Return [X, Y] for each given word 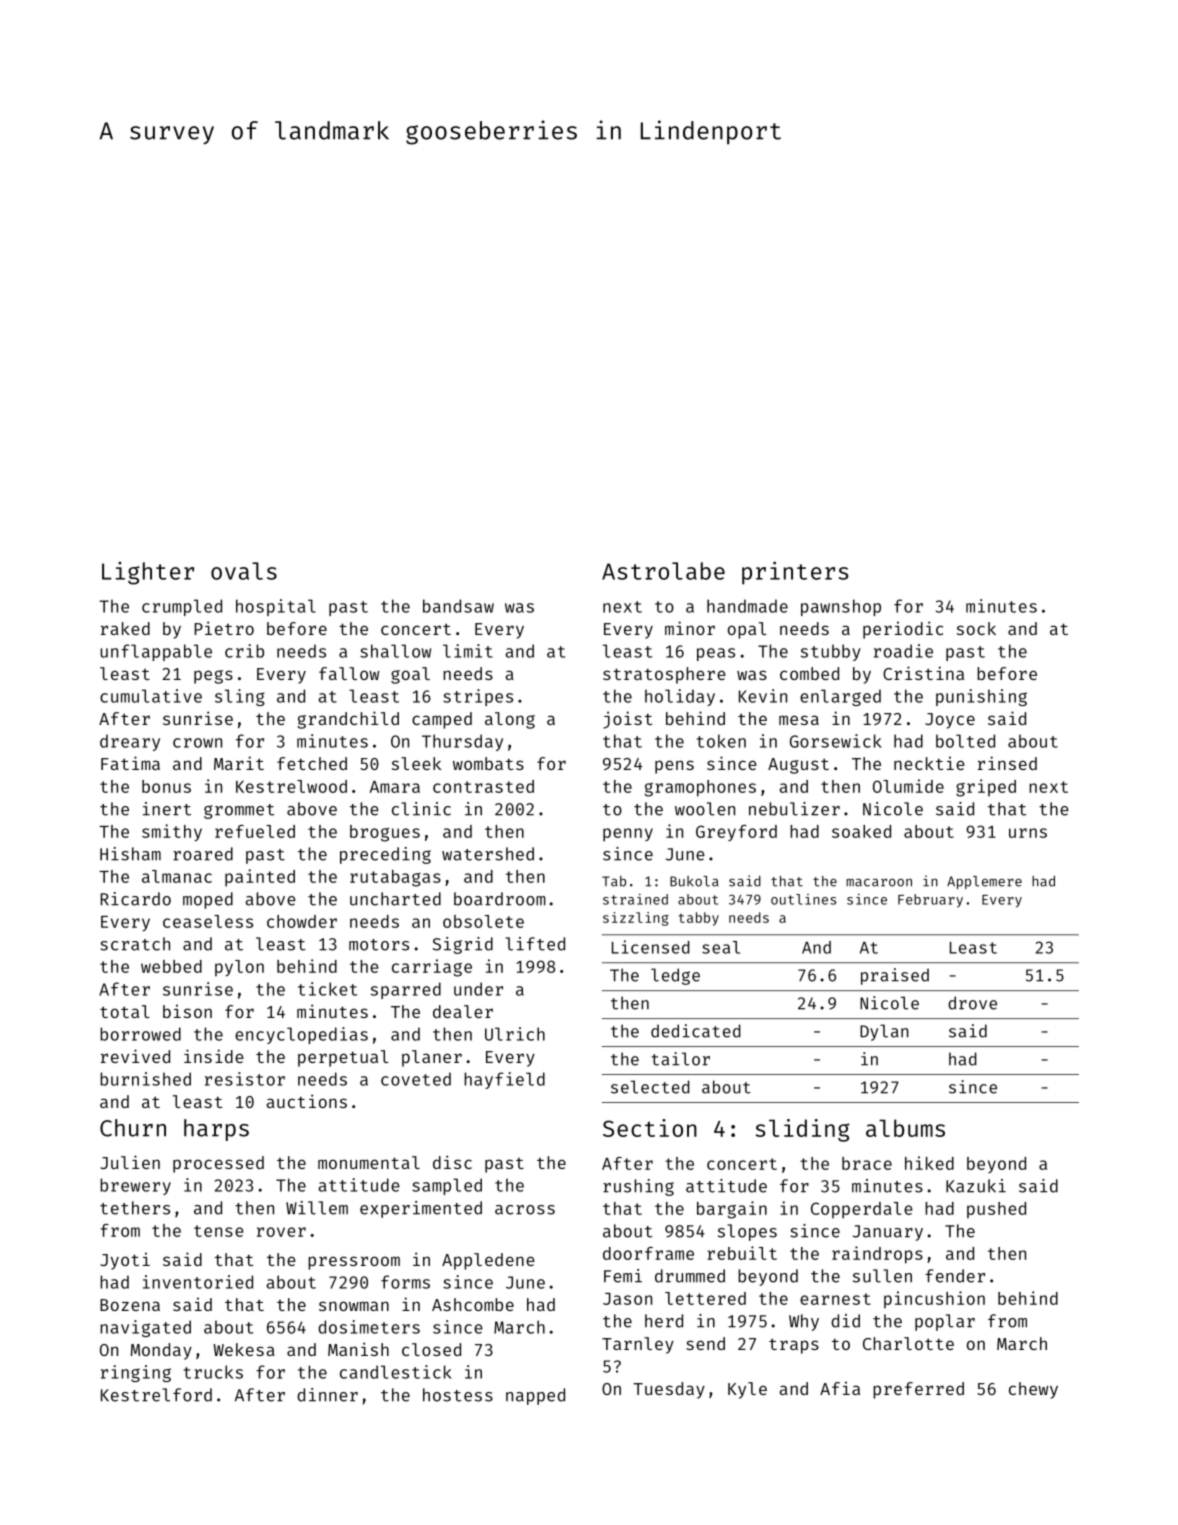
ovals [244, 571]
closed [431, 1349]
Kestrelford [156, 1395]
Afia [840, 1388]
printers [795, 572]
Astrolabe [663, 571]
